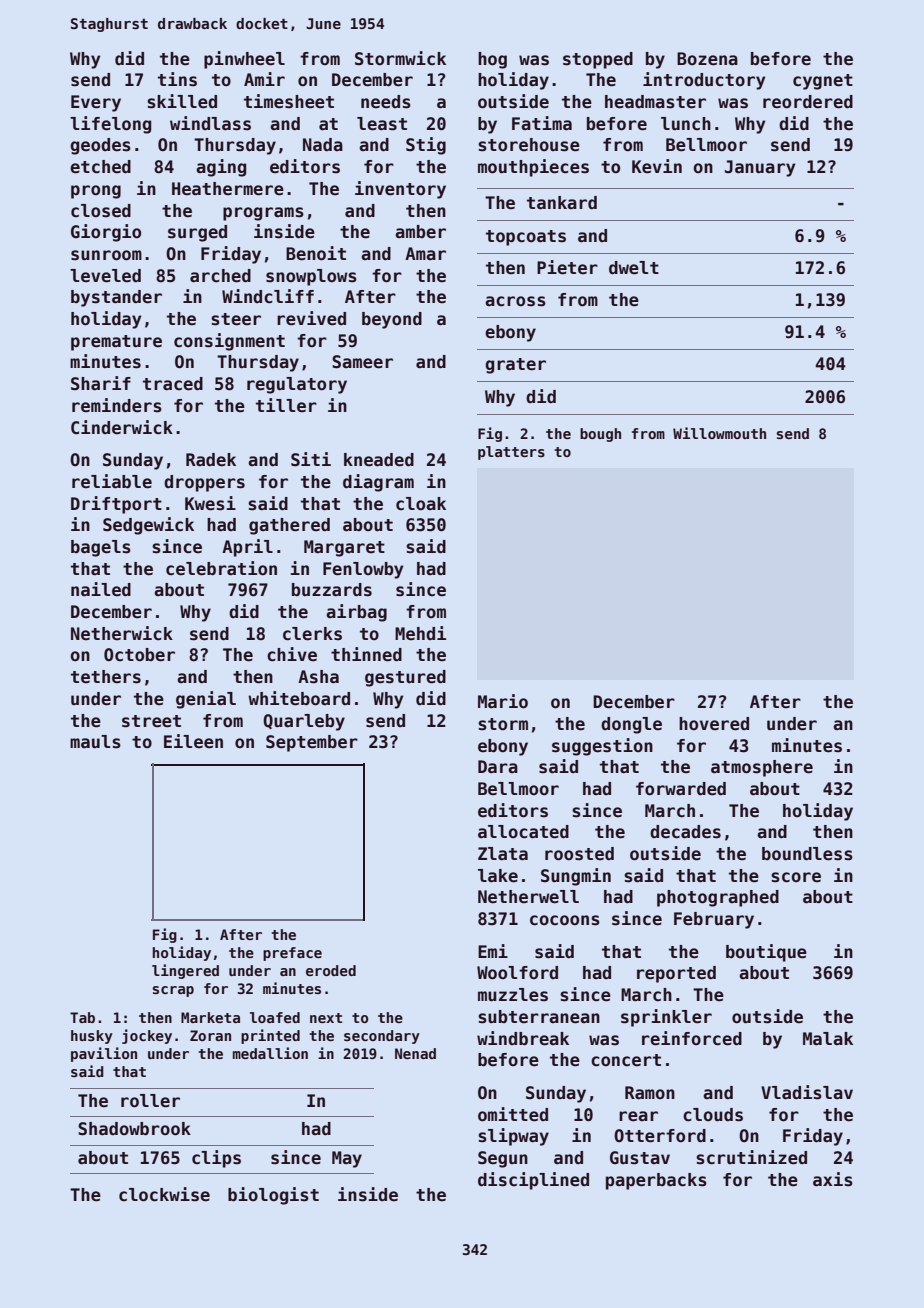 The image size is (924, 1308). I want to click on omitted, so click(513, 1114).
